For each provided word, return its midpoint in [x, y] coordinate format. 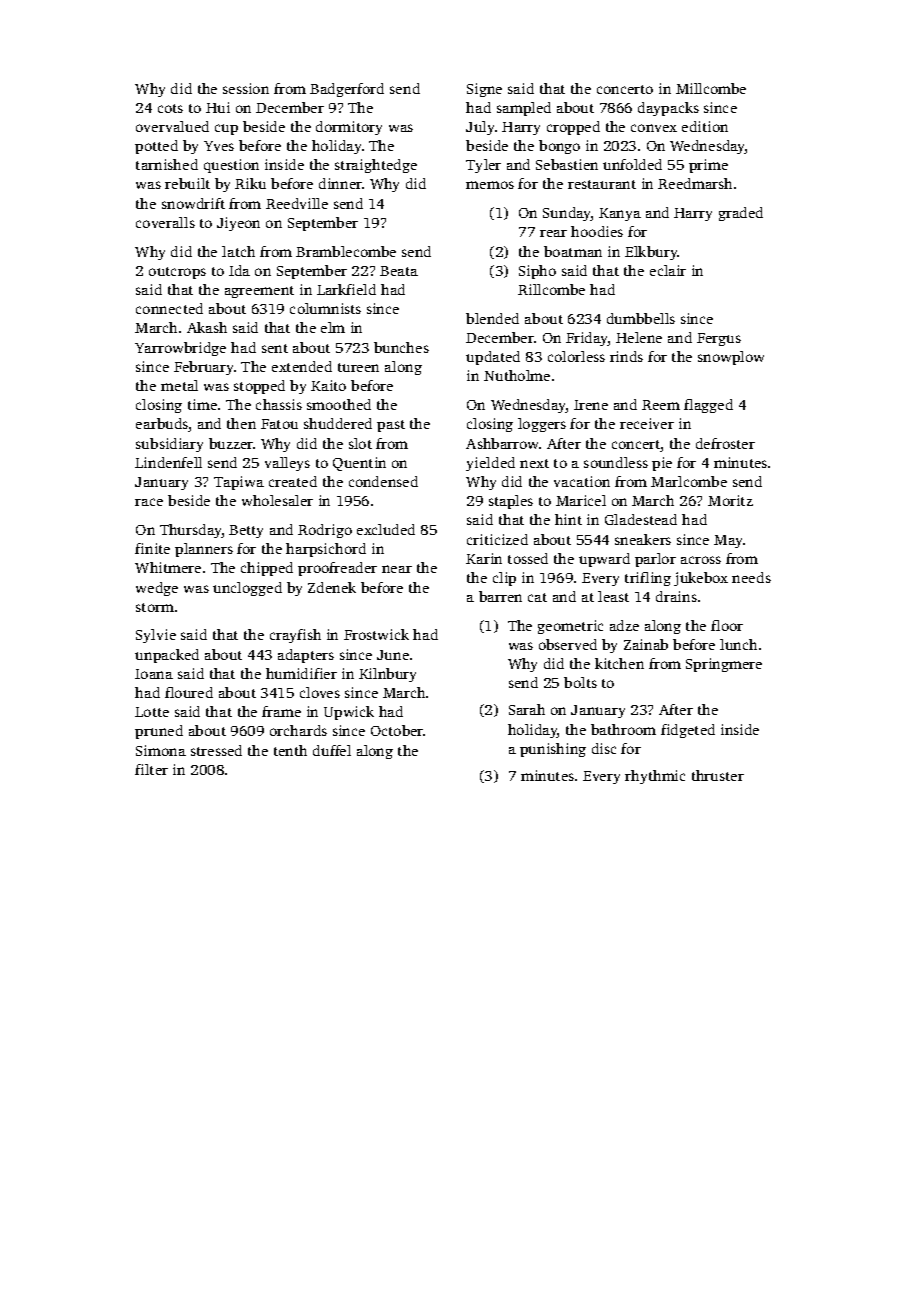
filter [151, 769]
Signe [484, 90]
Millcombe [711, 88]
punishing [553, 750]
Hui [218, 107]
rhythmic [655, 777]
